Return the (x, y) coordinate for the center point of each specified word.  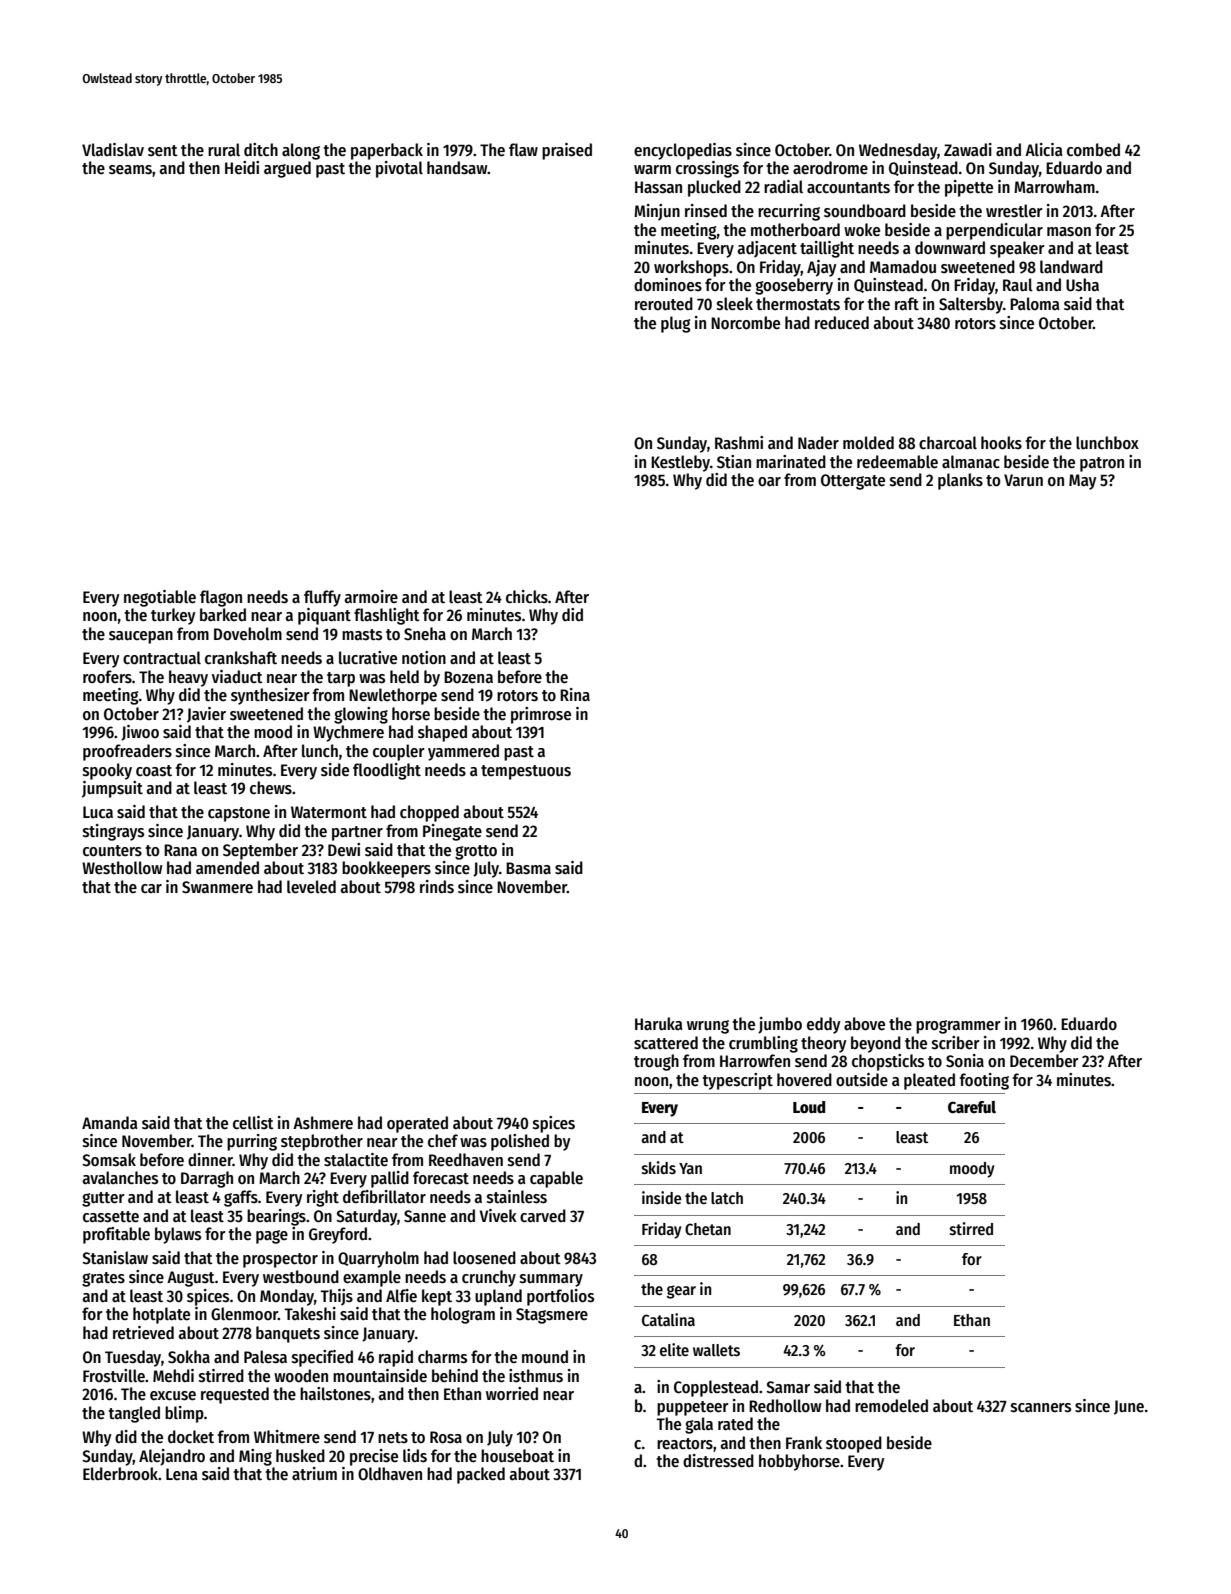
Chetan (708, 1229)
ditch (261, 150)
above (864, 1024)
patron (1102, 464)
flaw (523, 150)
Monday (287, 1297)
